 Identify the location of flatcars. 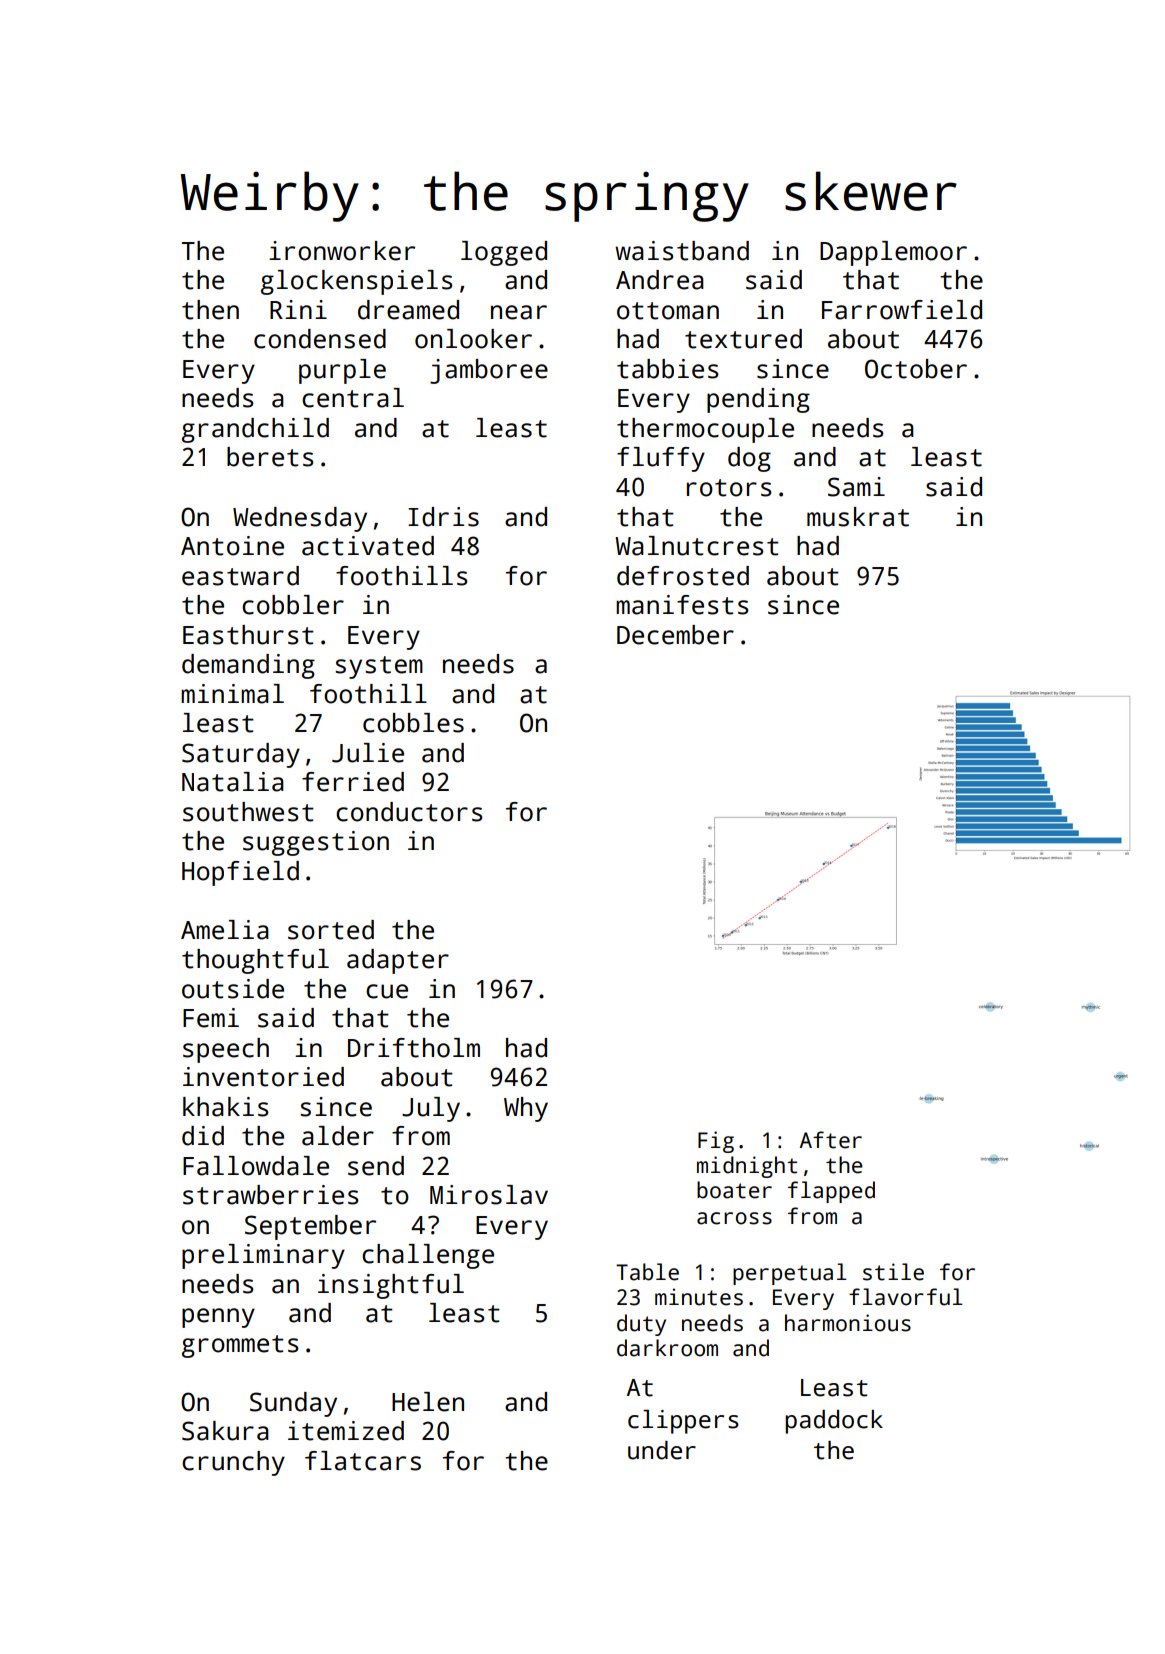
(363, 1461).
